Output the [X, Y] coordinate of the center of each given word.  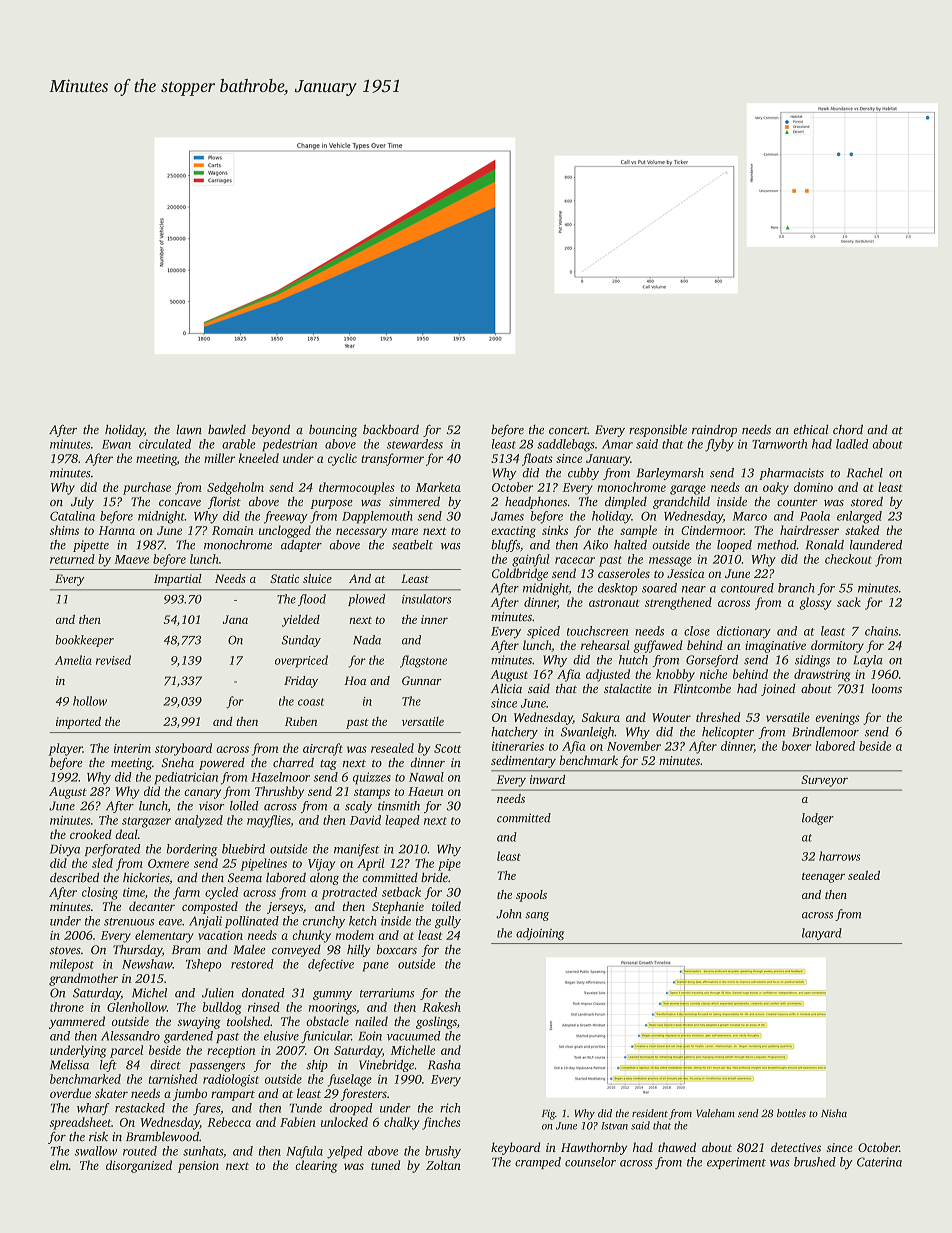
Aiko [595, 545]
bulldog [222, 1008]
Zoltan [443, 1165]
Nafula [304, 1152]
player [66, 749]
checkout [848, 559]
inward [547, 779]
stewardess [415, 444]
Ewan [116, 444]
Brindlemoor [825, 732]
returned [72, 559]
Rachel [865, 473]
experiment [736, 1163]
